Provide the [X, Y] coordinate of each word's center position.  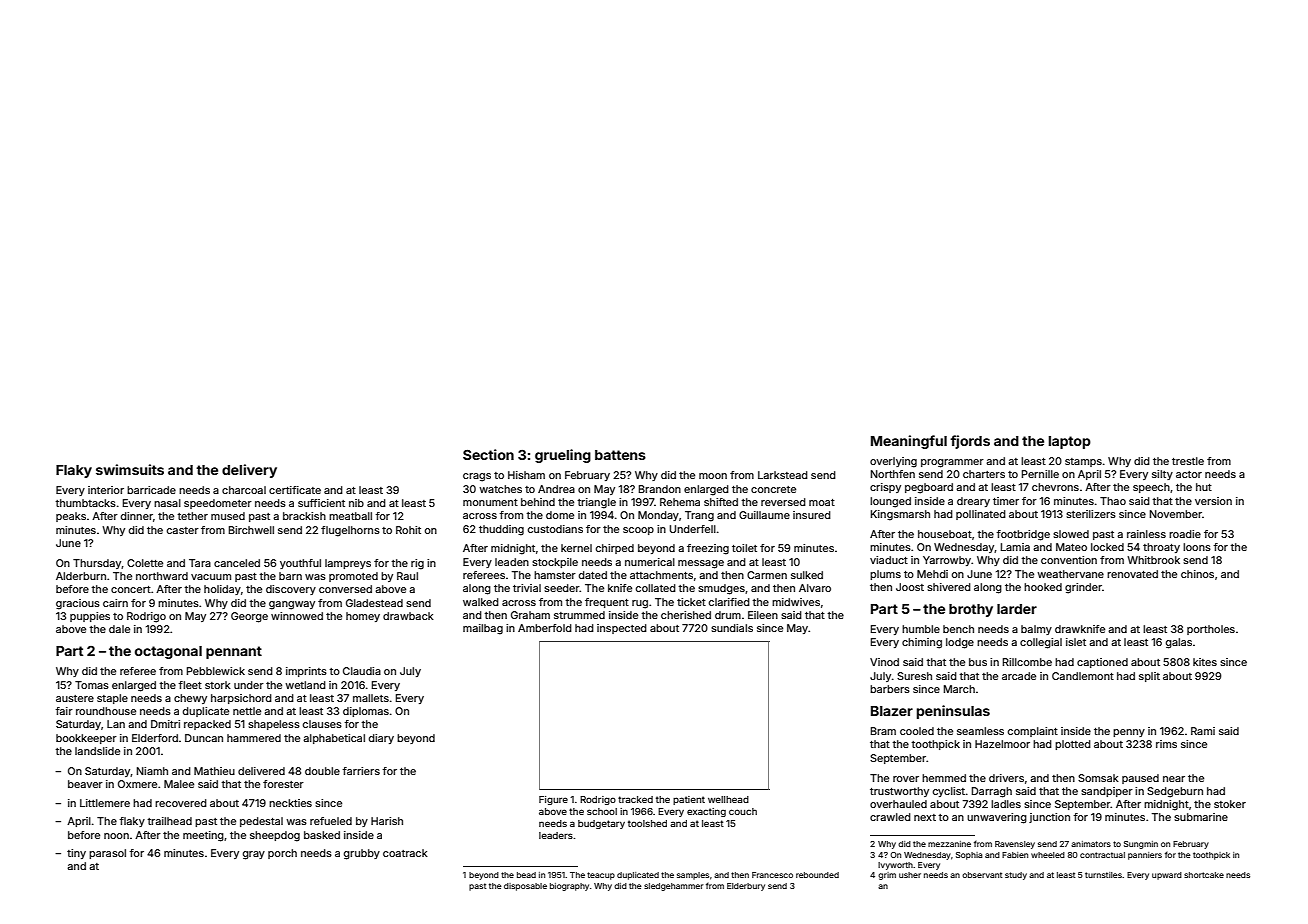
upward [1167, 876]
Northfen [893, 474]
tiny [76, 854]
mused [228, 516]
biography [569, 887]
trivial [527, 588]
